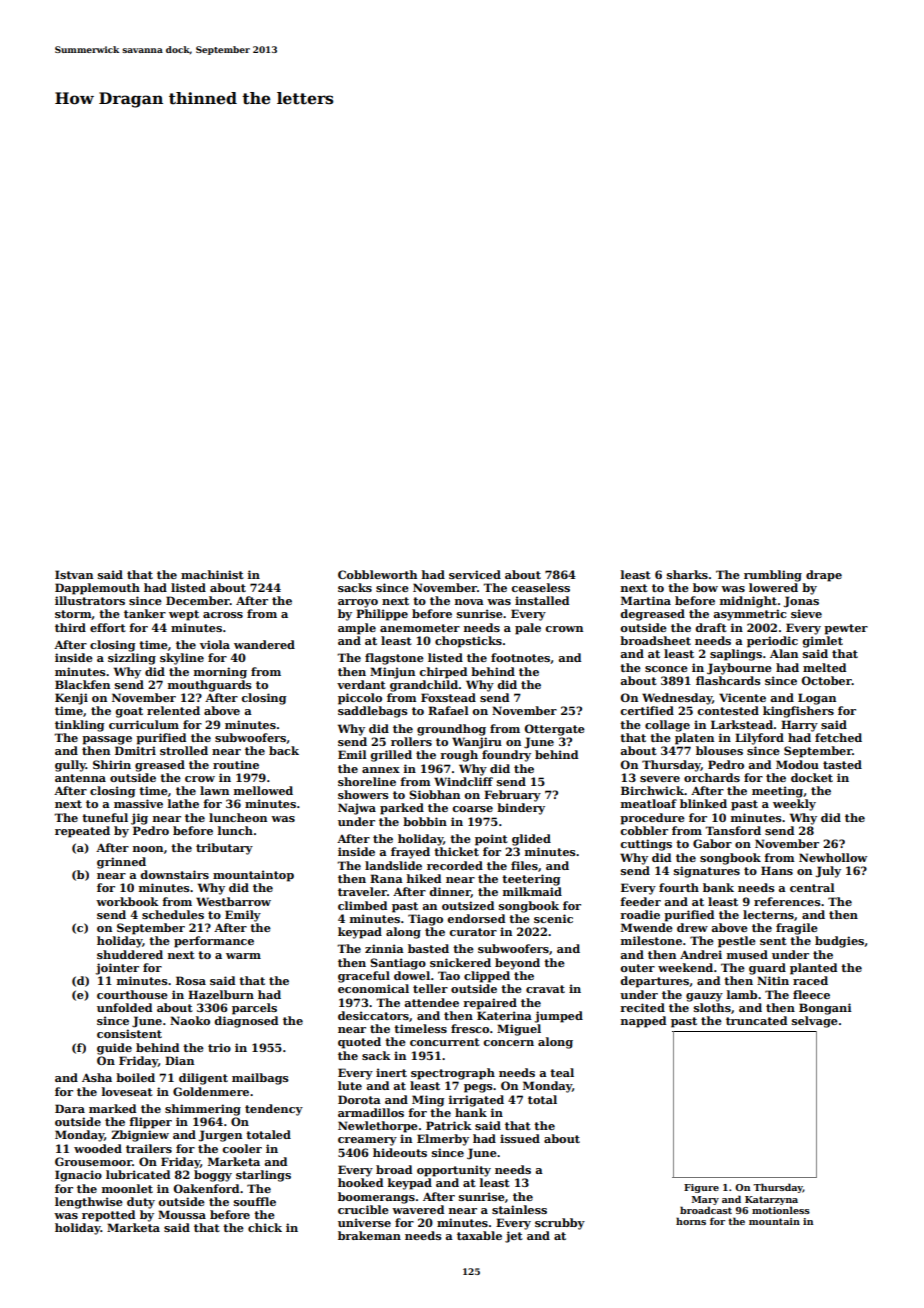 The width and height of the screenshot is (924, 1308). What do you see at coordinates (687, 574) in the screenshot?
I see `sharks` at bounding box center [687, 574].
